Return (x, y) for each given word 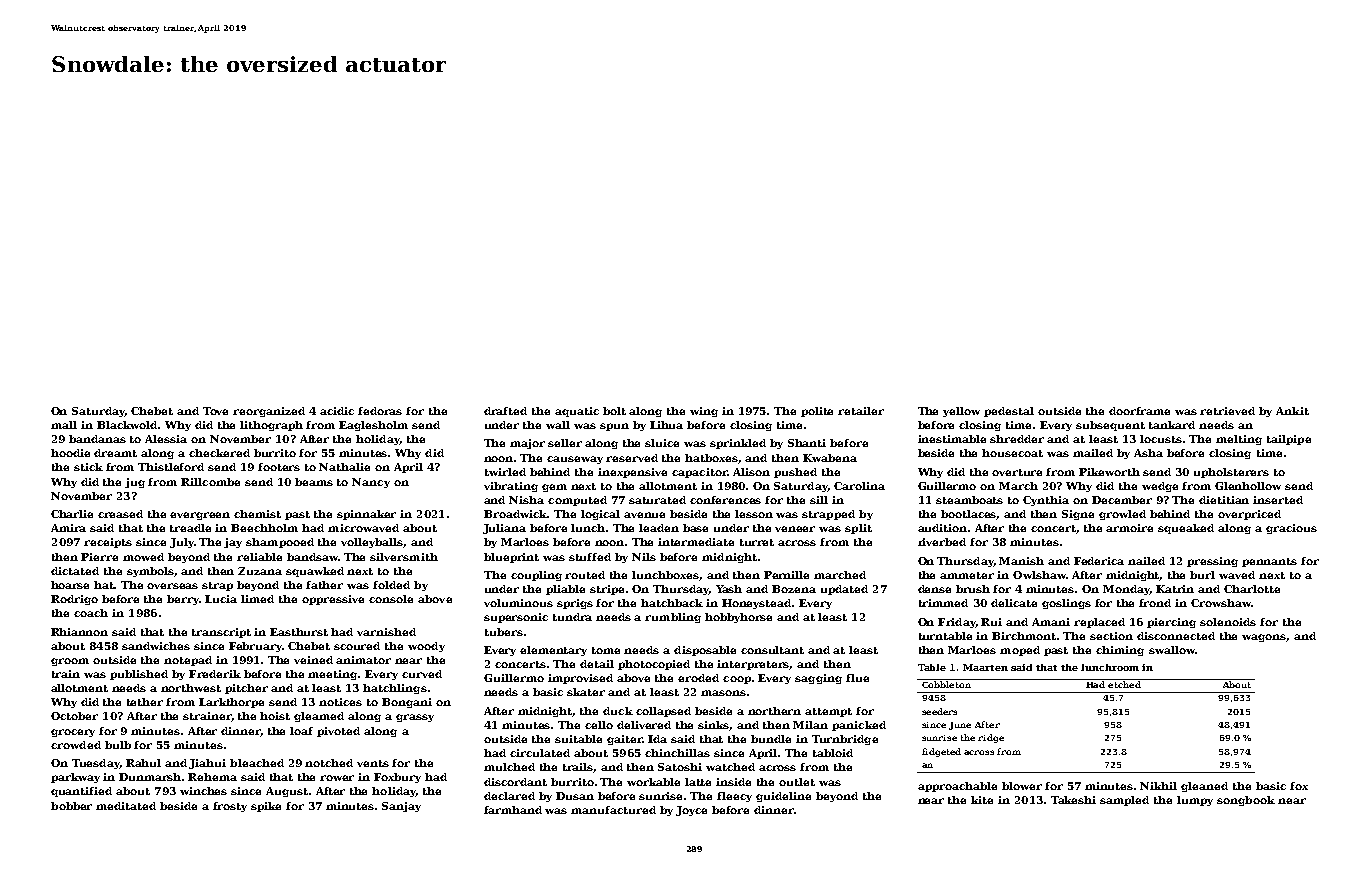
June (960, 726)
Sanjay (401, 807)
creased (120, 514)
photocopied (654, 665)
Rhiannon (79, 632)
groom (70, 662)
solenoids (1228, 622)
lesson (754, 514)
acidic (337, 411)
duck (618, 711)
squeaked (1186, 529)
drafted (505, 411)
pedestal (1009, 412)
